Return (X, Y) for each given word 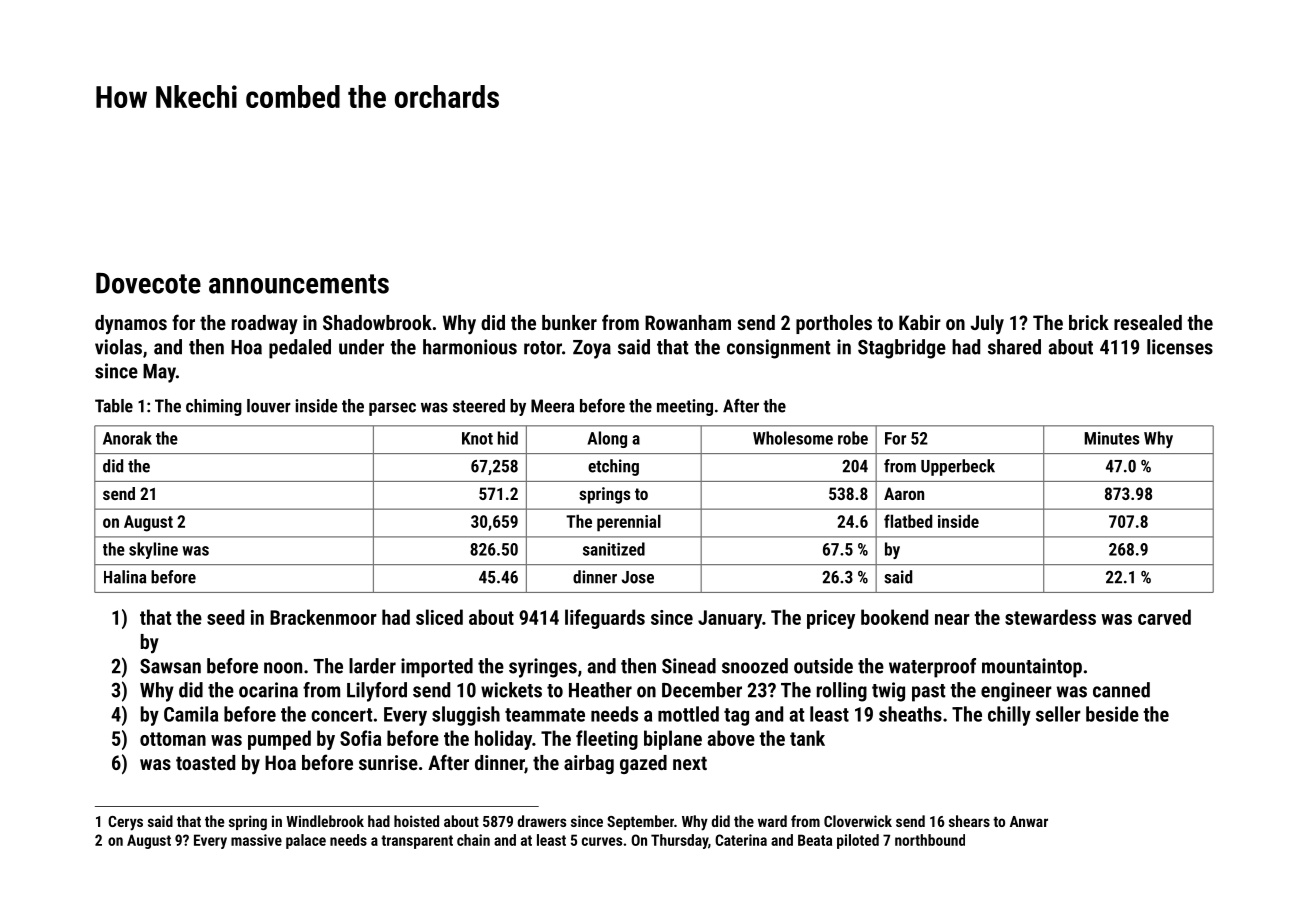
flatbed (908, 521)
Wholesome (793, 438)
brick (1089, 322)
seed (225, 617)
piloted (858, 841)
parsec (392, 409)
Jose (637, 577)
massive (256, 840)
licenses (1180, 347)
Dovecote (148, 283)
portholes (834, 324)
